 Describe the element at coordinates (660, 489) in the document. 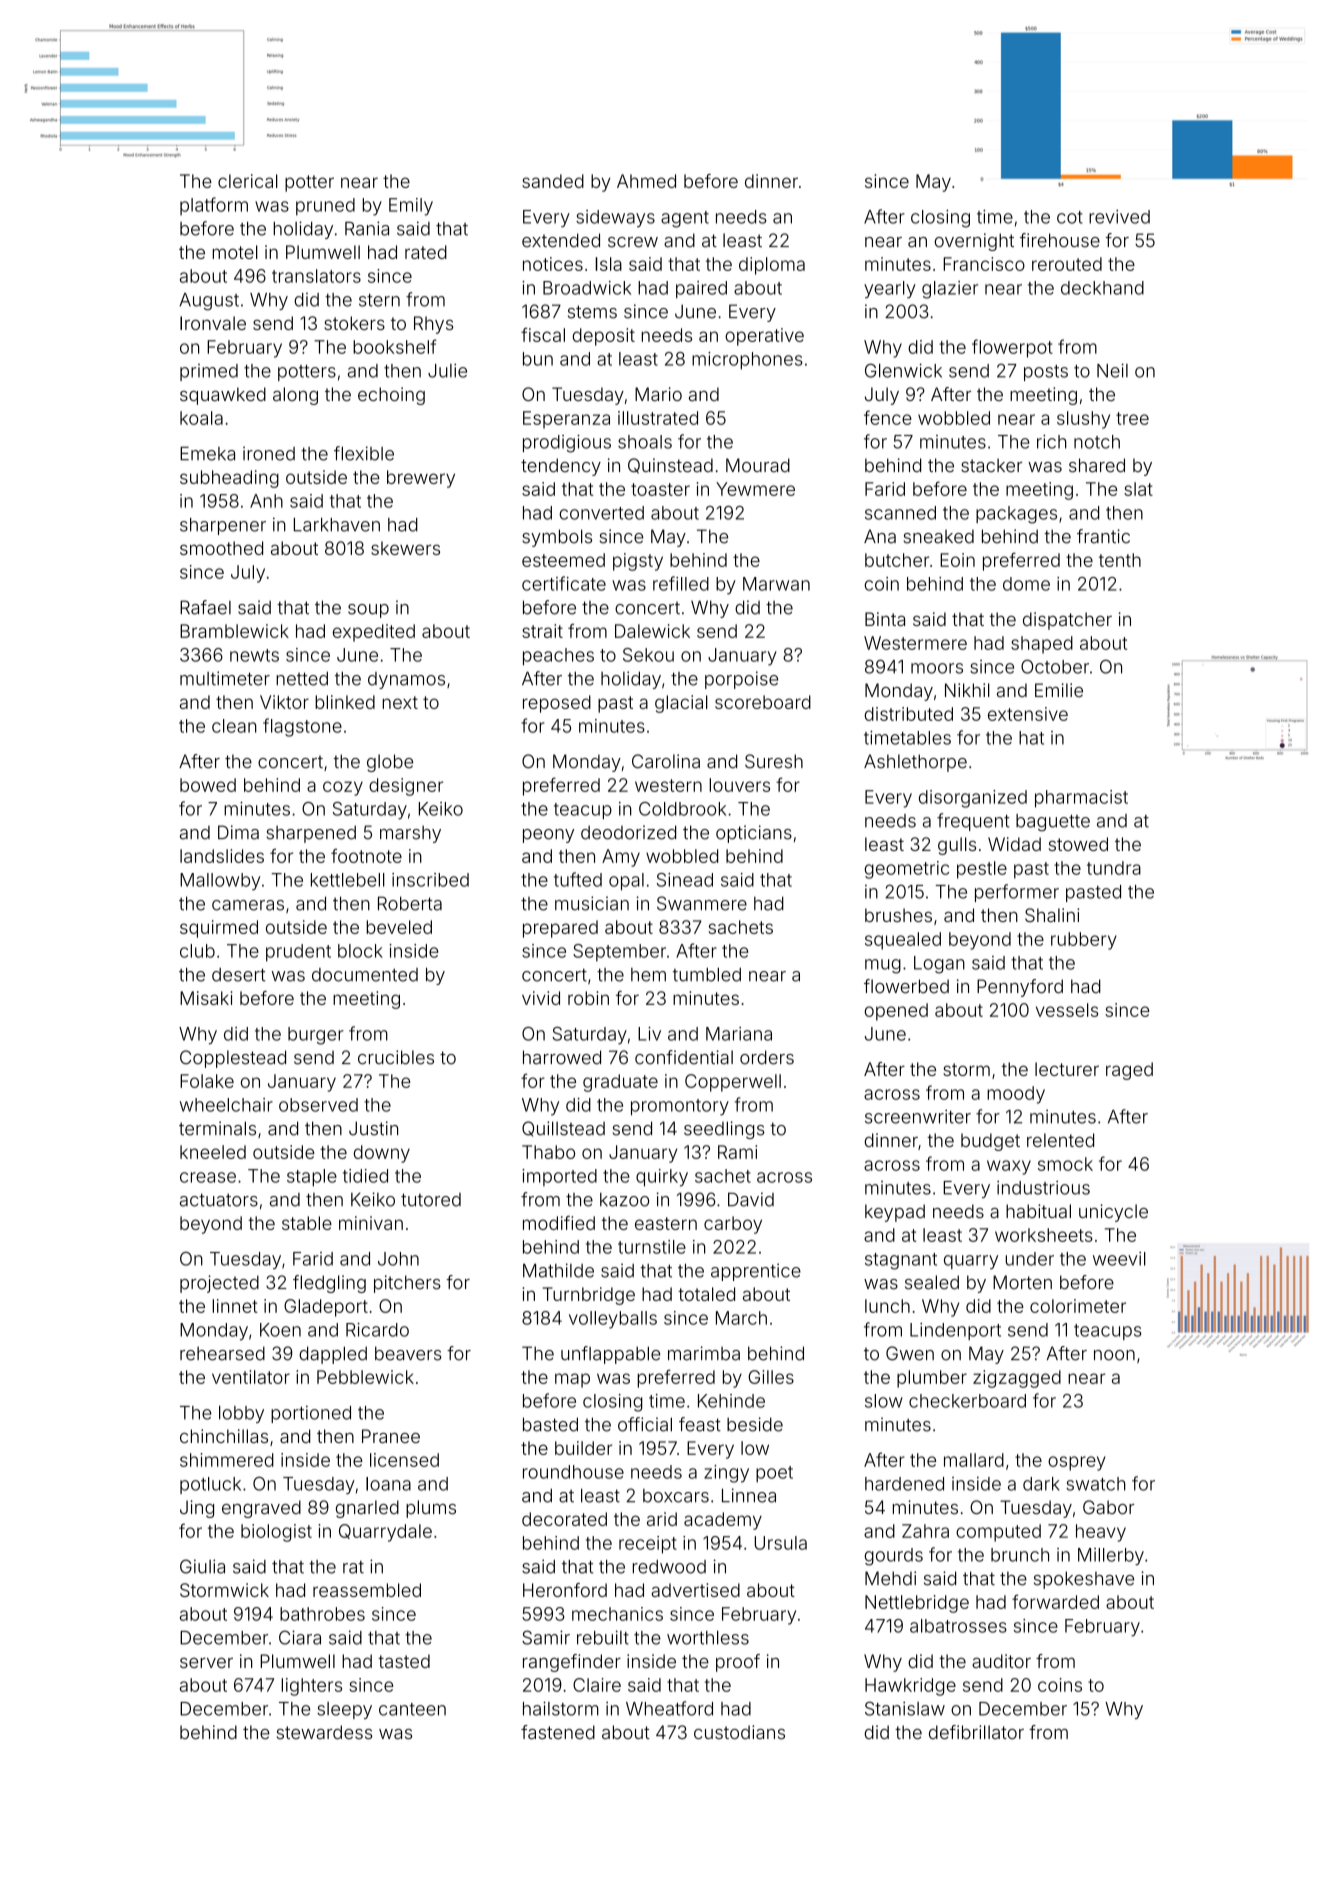

I see `toaster` at that location.
